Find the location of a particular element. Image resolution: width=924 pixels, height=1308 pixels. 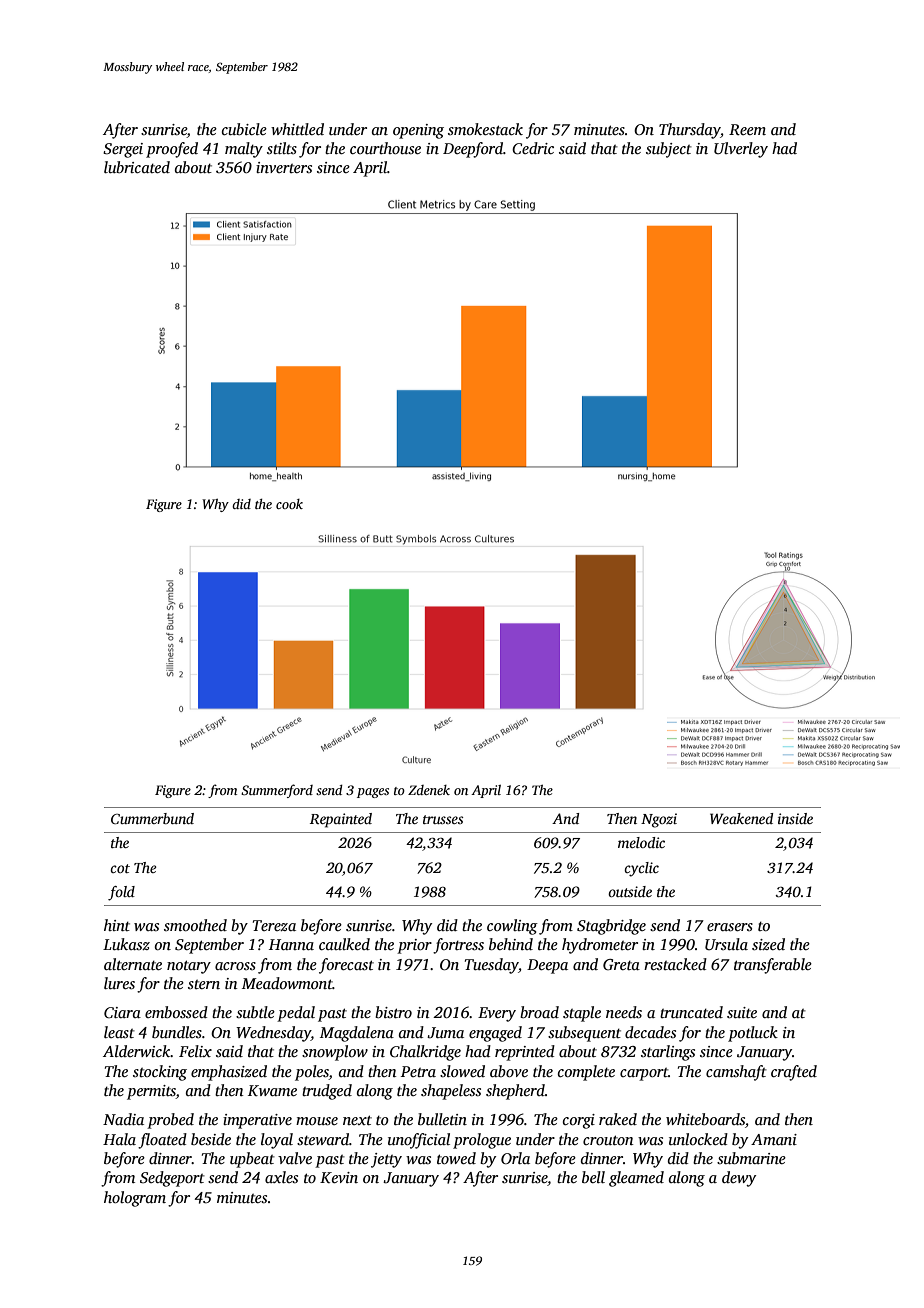

Weakened is located at coordinates (741, 818).
